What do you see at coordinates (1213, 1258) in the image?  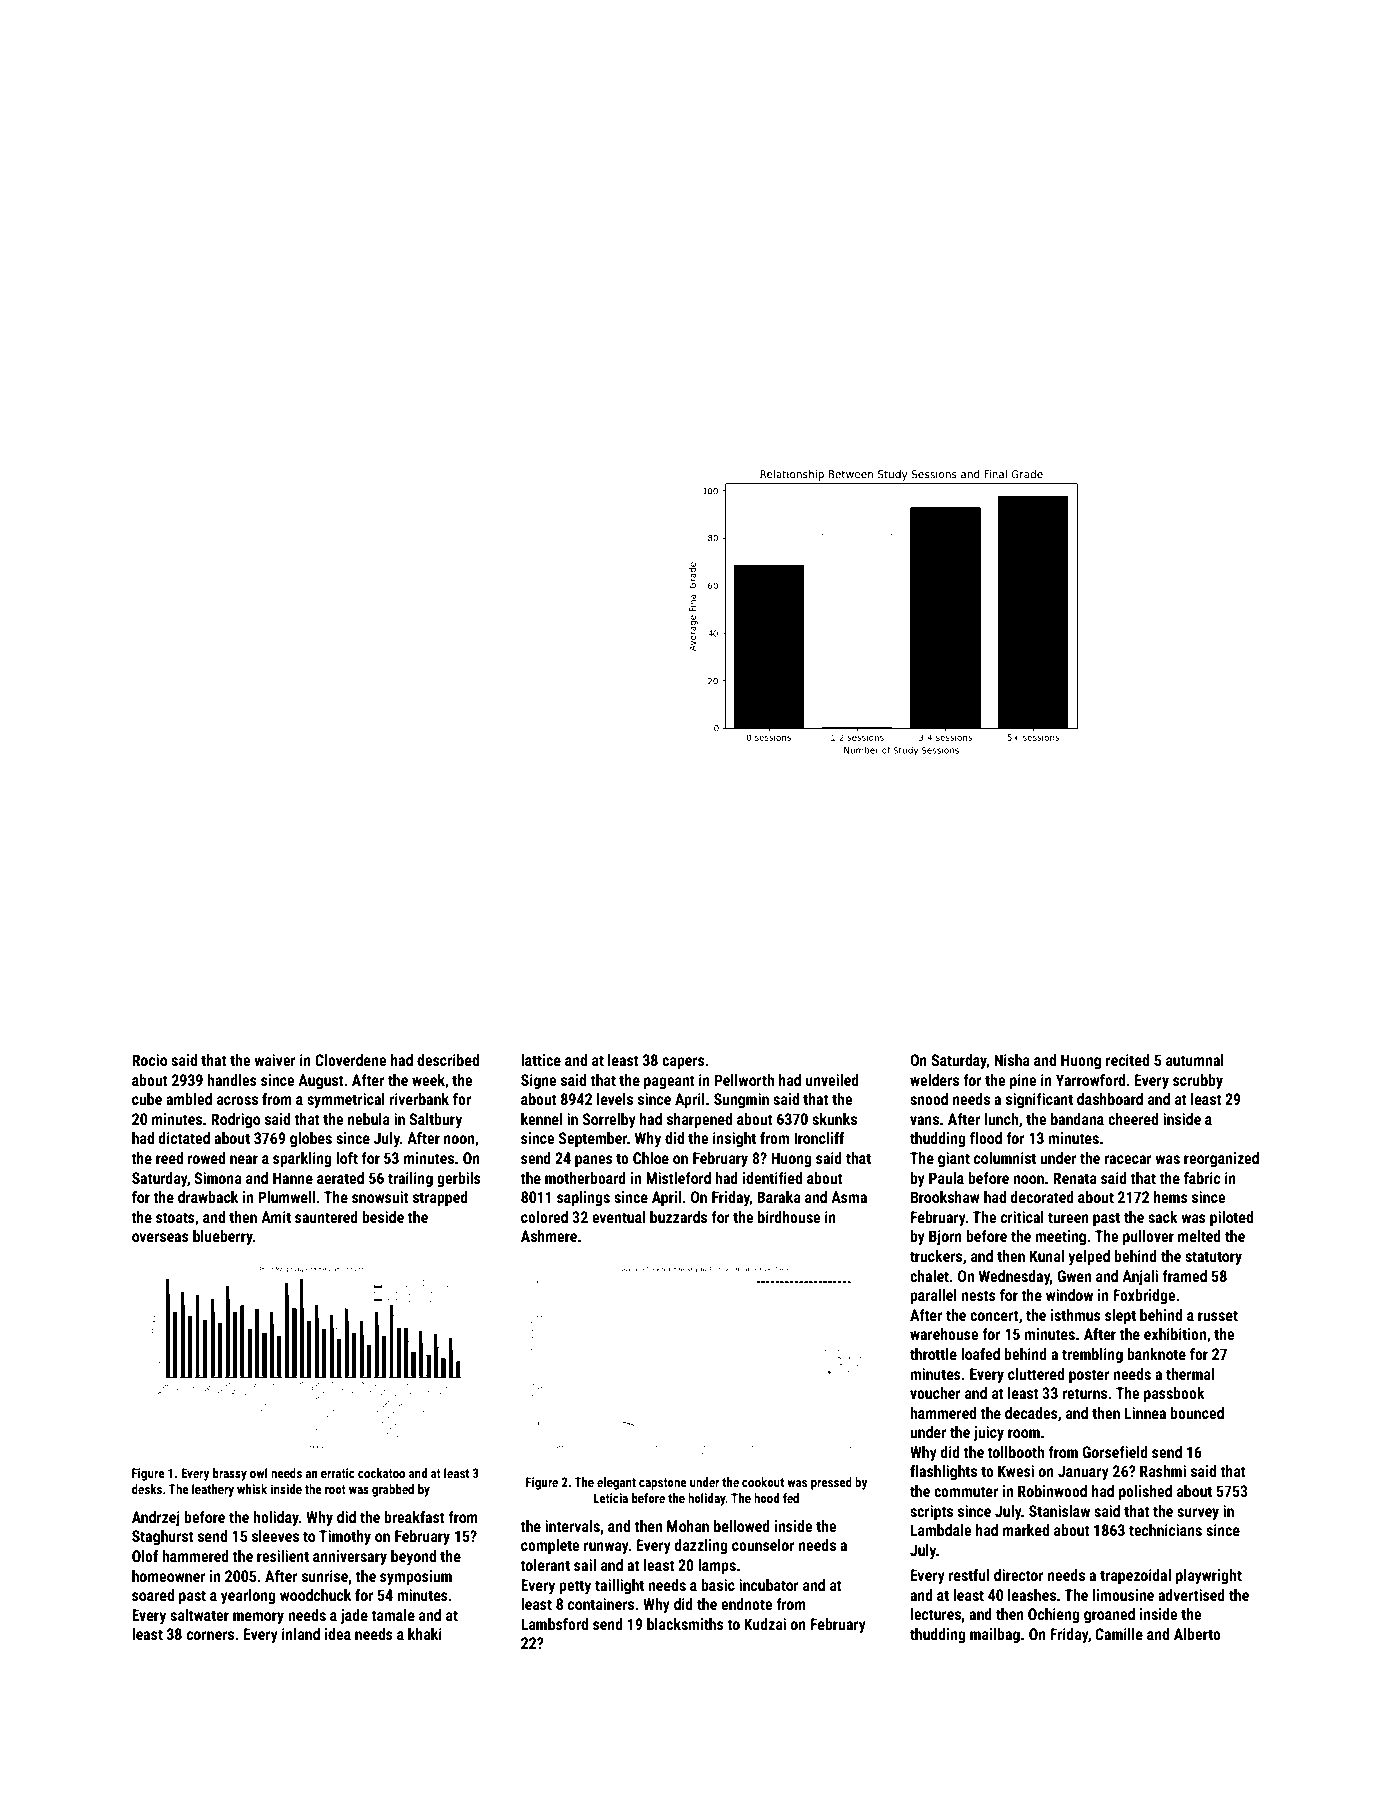 I see `statutory` at bounding box center [1213, 1258].
